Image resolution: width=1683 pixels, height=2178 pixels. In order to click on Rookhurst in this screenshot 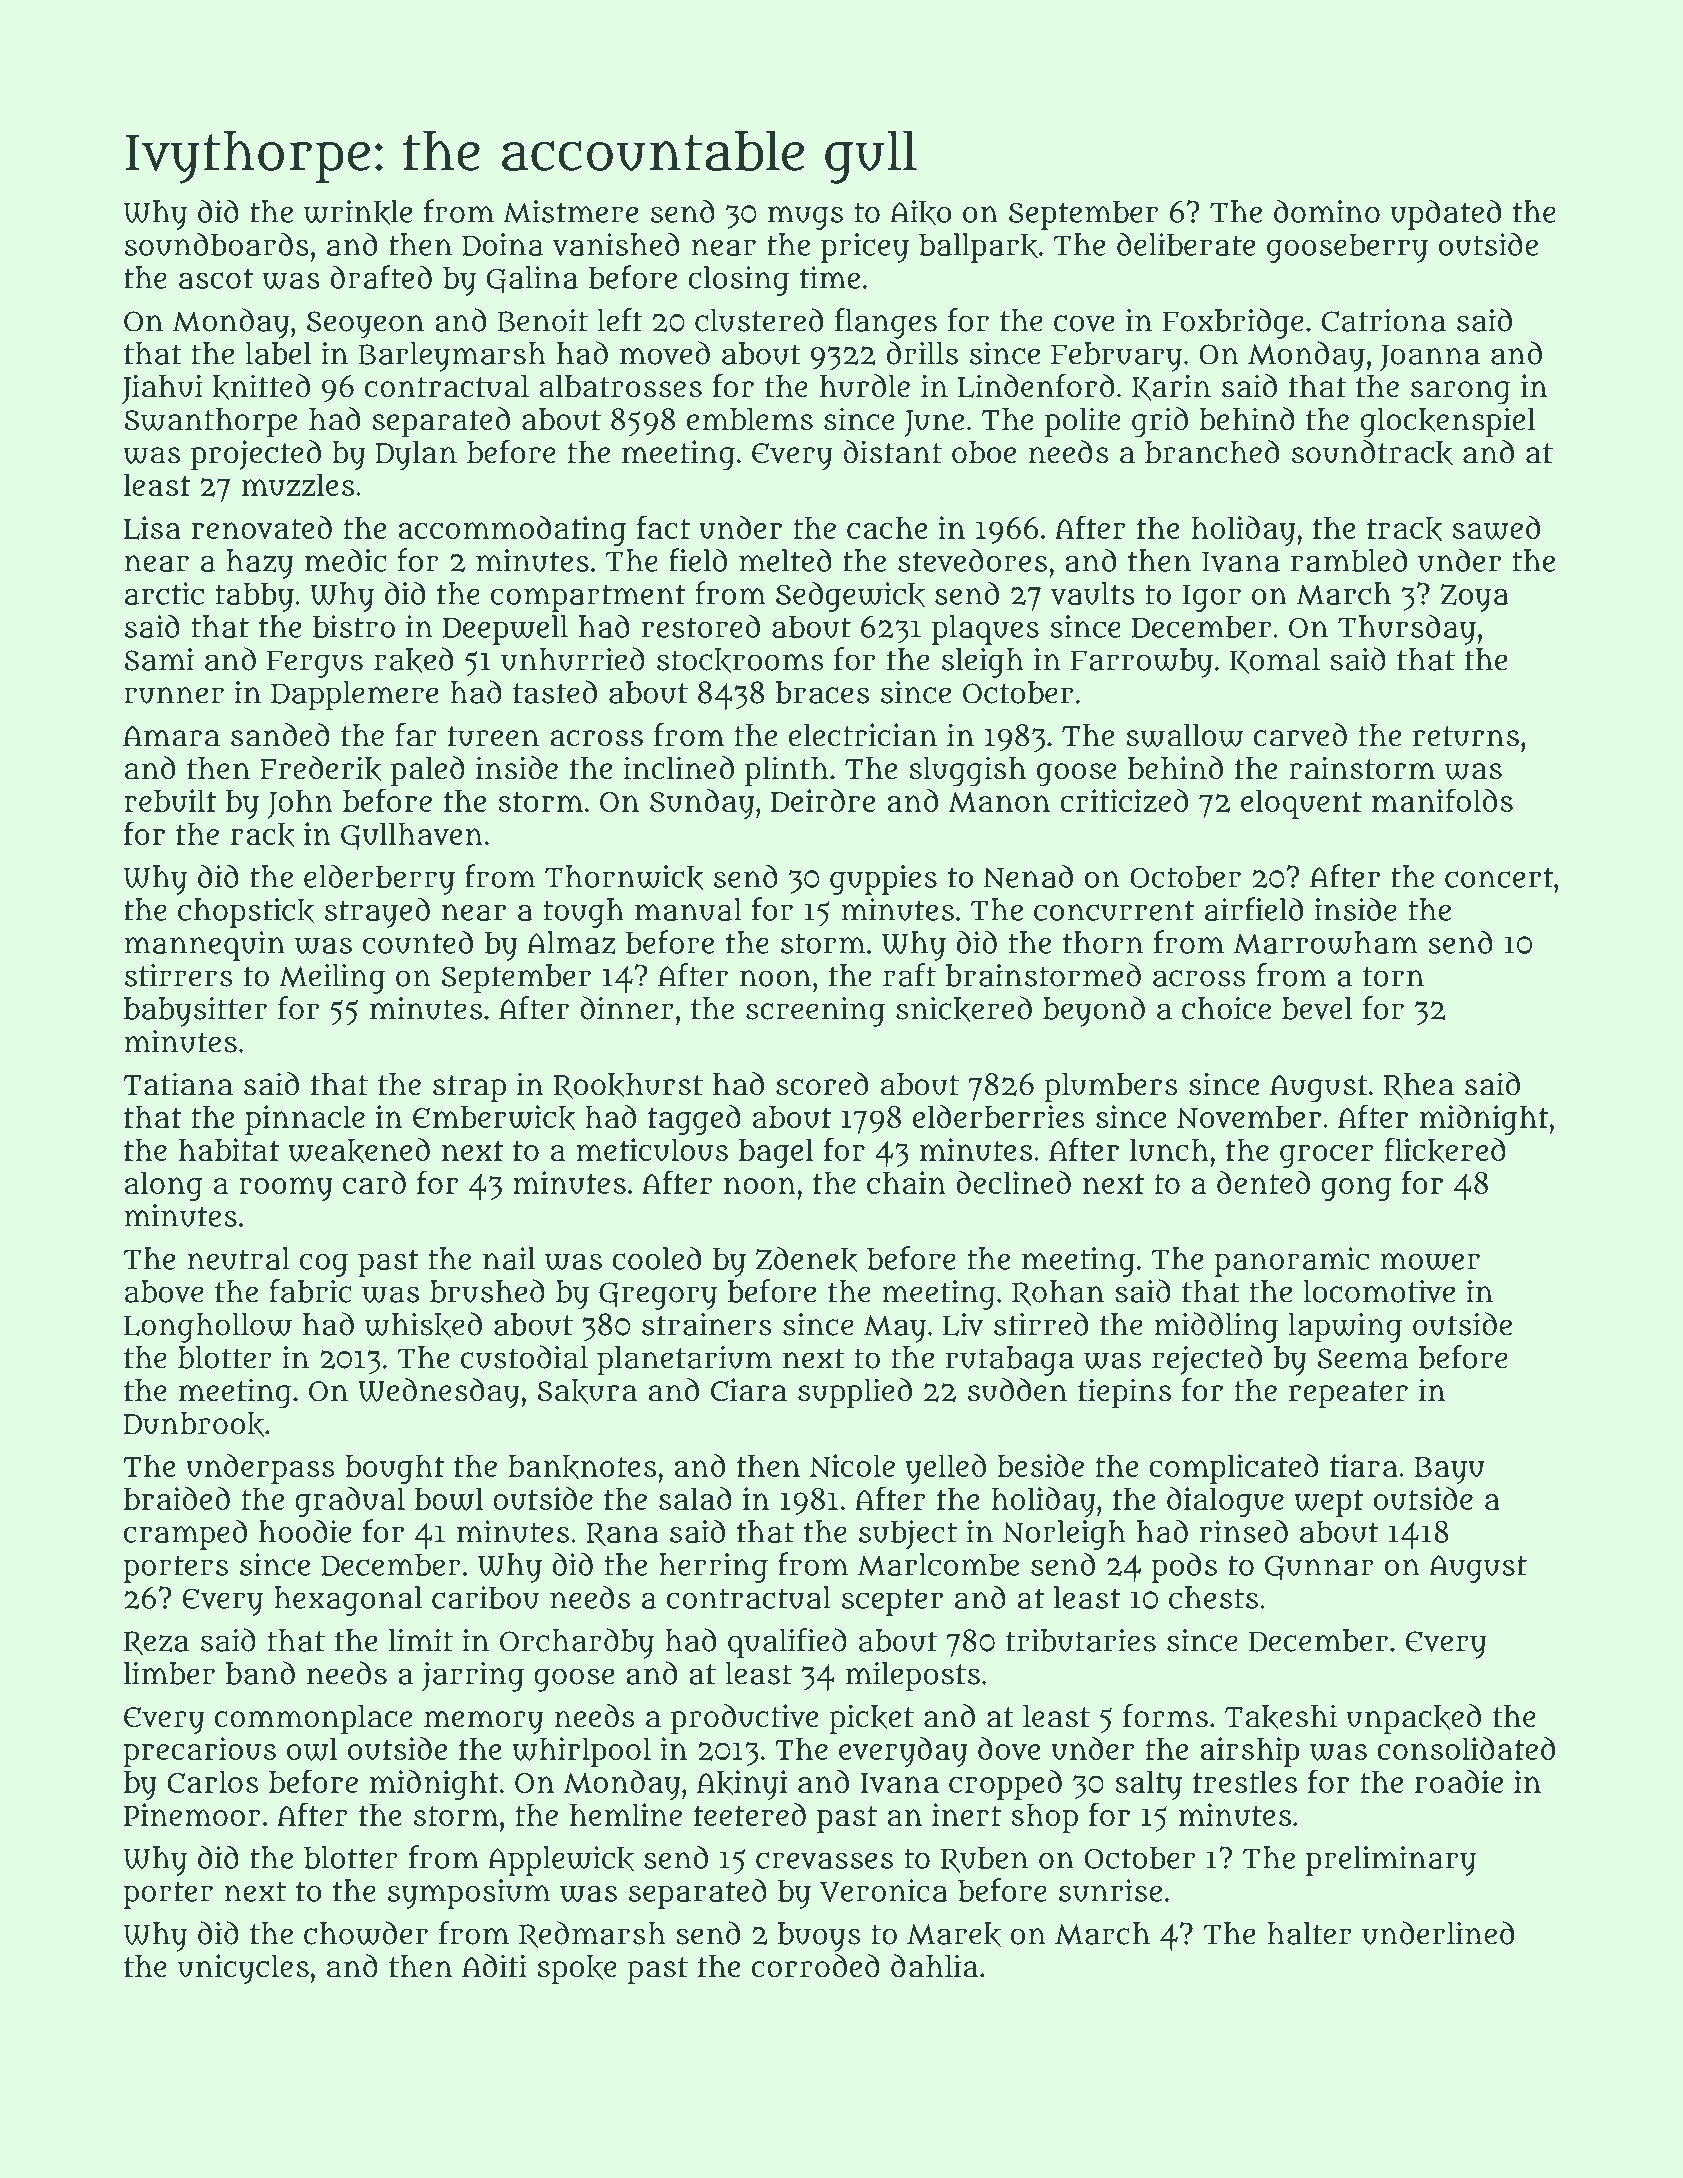, I will do `click(628, 1086)`.
